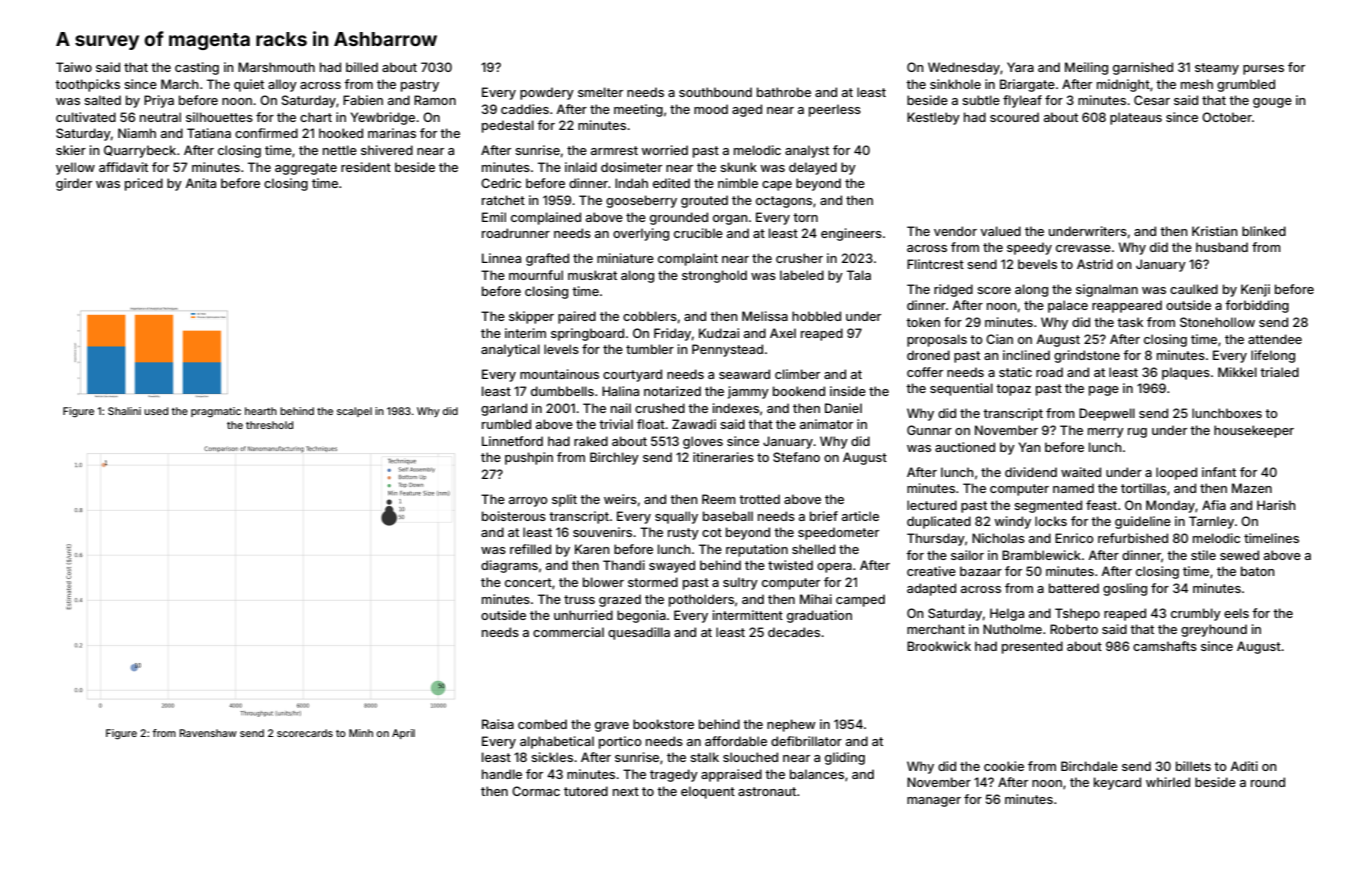  What do you see at coordinates (208, 733) in the document?
I see `Ravenshaw` at bounding box center [208, 733].
